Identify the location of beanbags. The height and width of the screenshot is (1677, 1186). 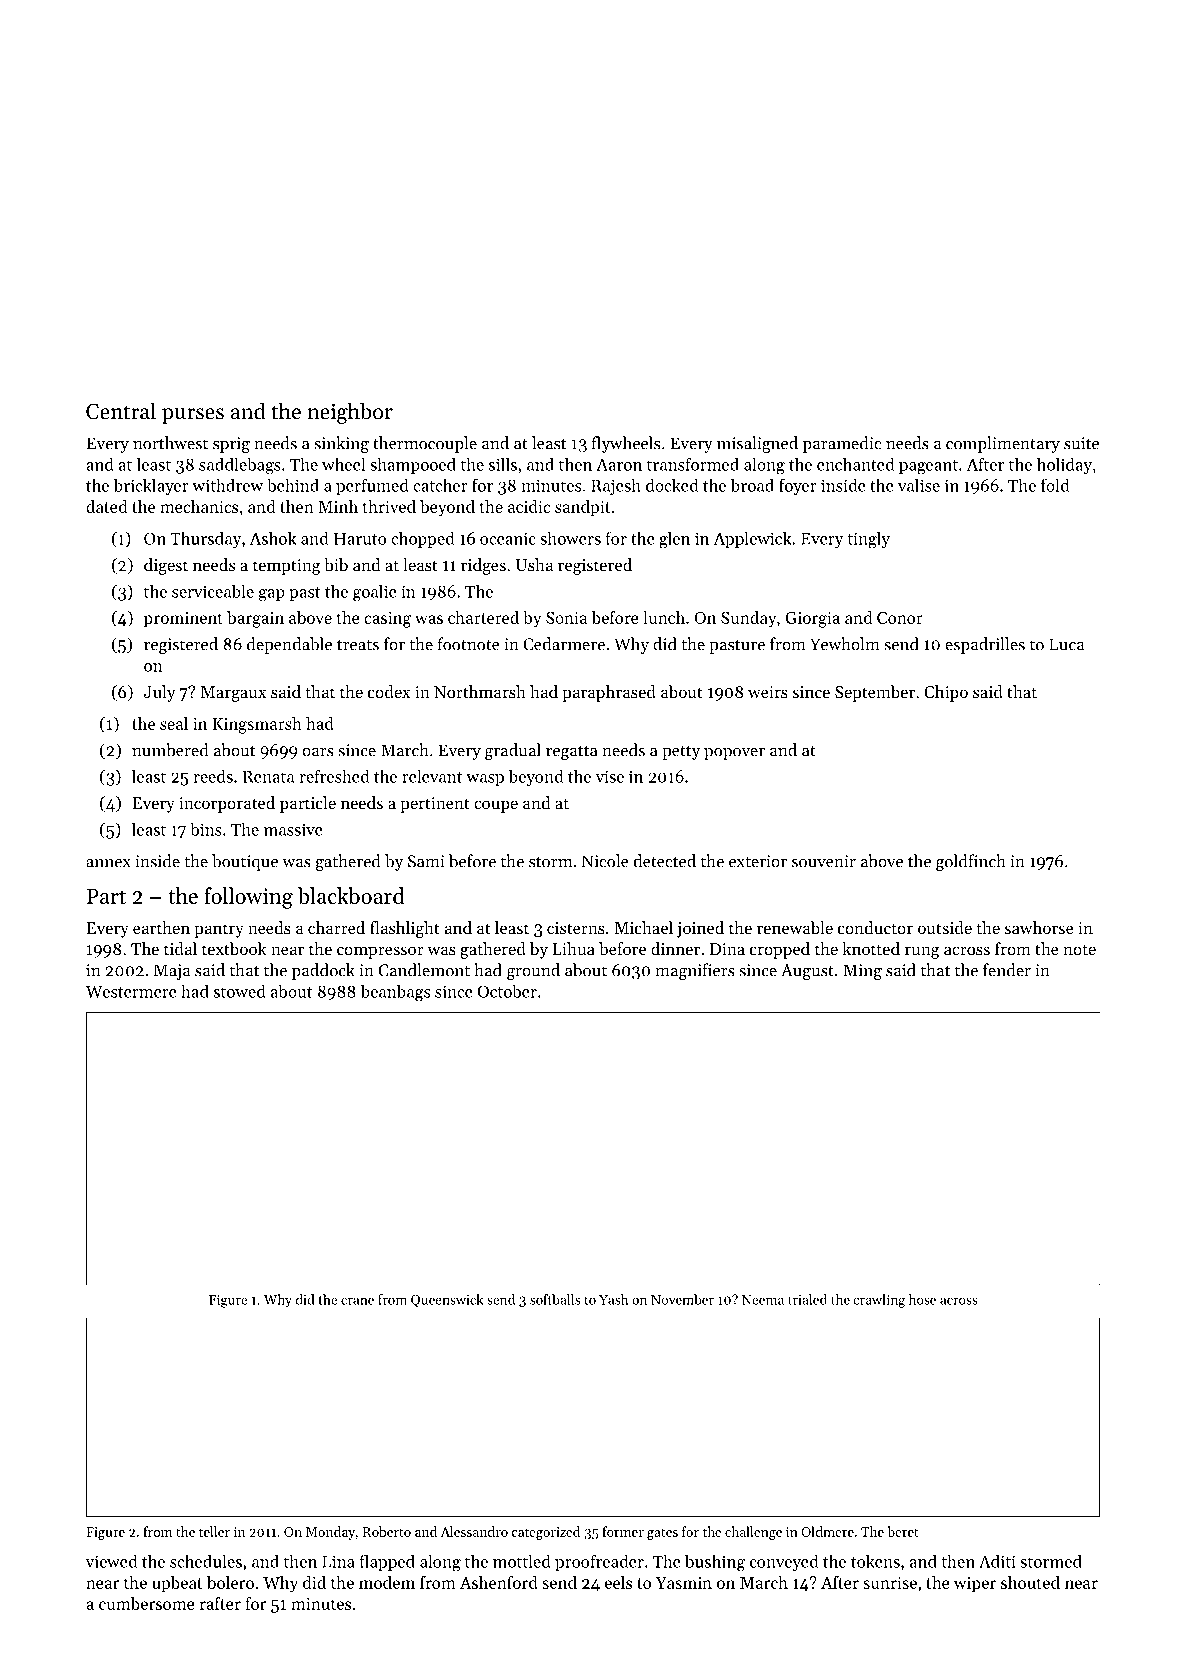
(395, 992).
